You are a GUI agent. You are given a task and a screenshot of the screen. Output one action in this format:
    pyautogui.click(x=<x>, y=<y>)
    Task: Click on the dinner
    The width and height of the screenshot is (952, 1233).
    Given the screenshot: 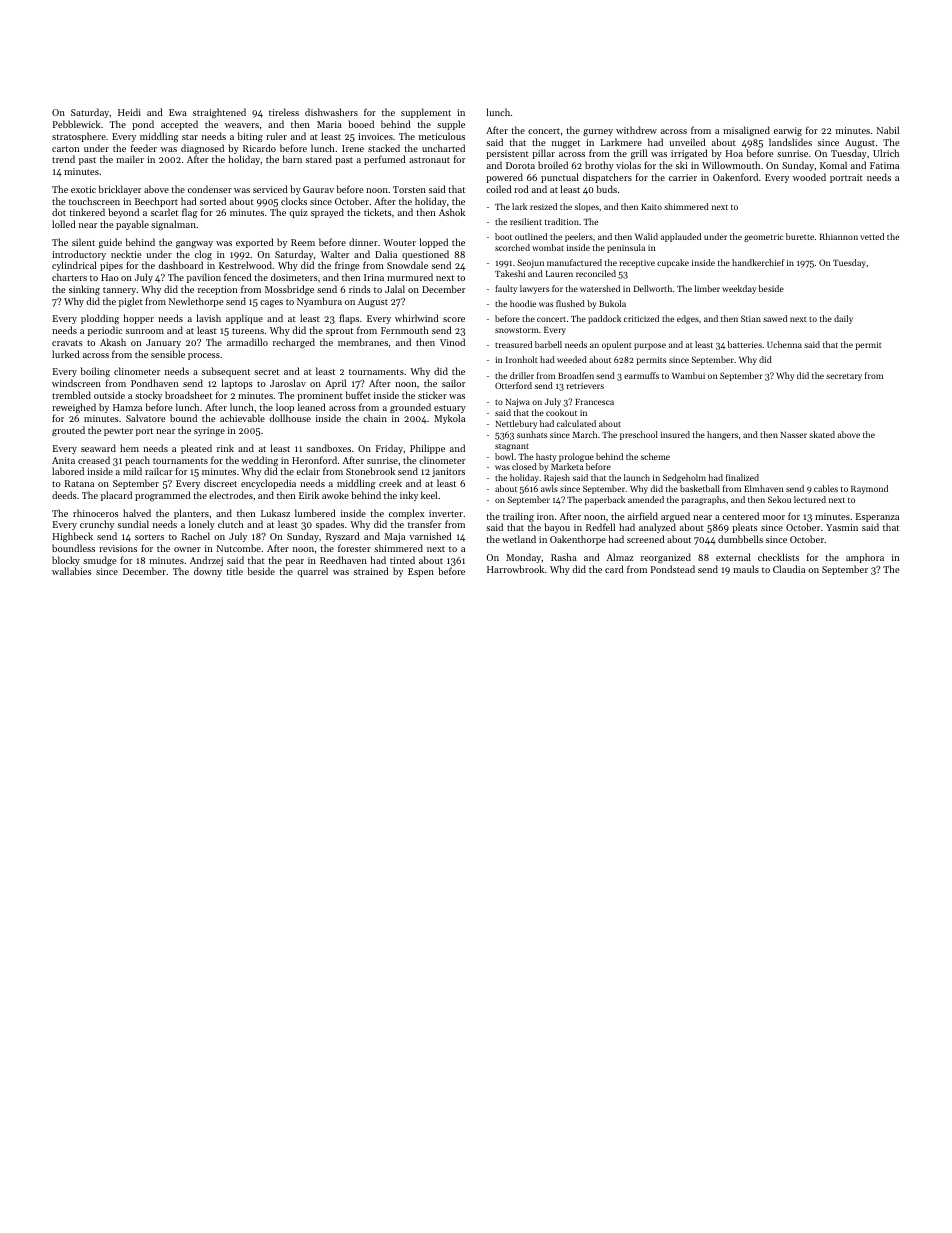 What is the action you would take?
    pyautogui.click(x=363, y=242)
